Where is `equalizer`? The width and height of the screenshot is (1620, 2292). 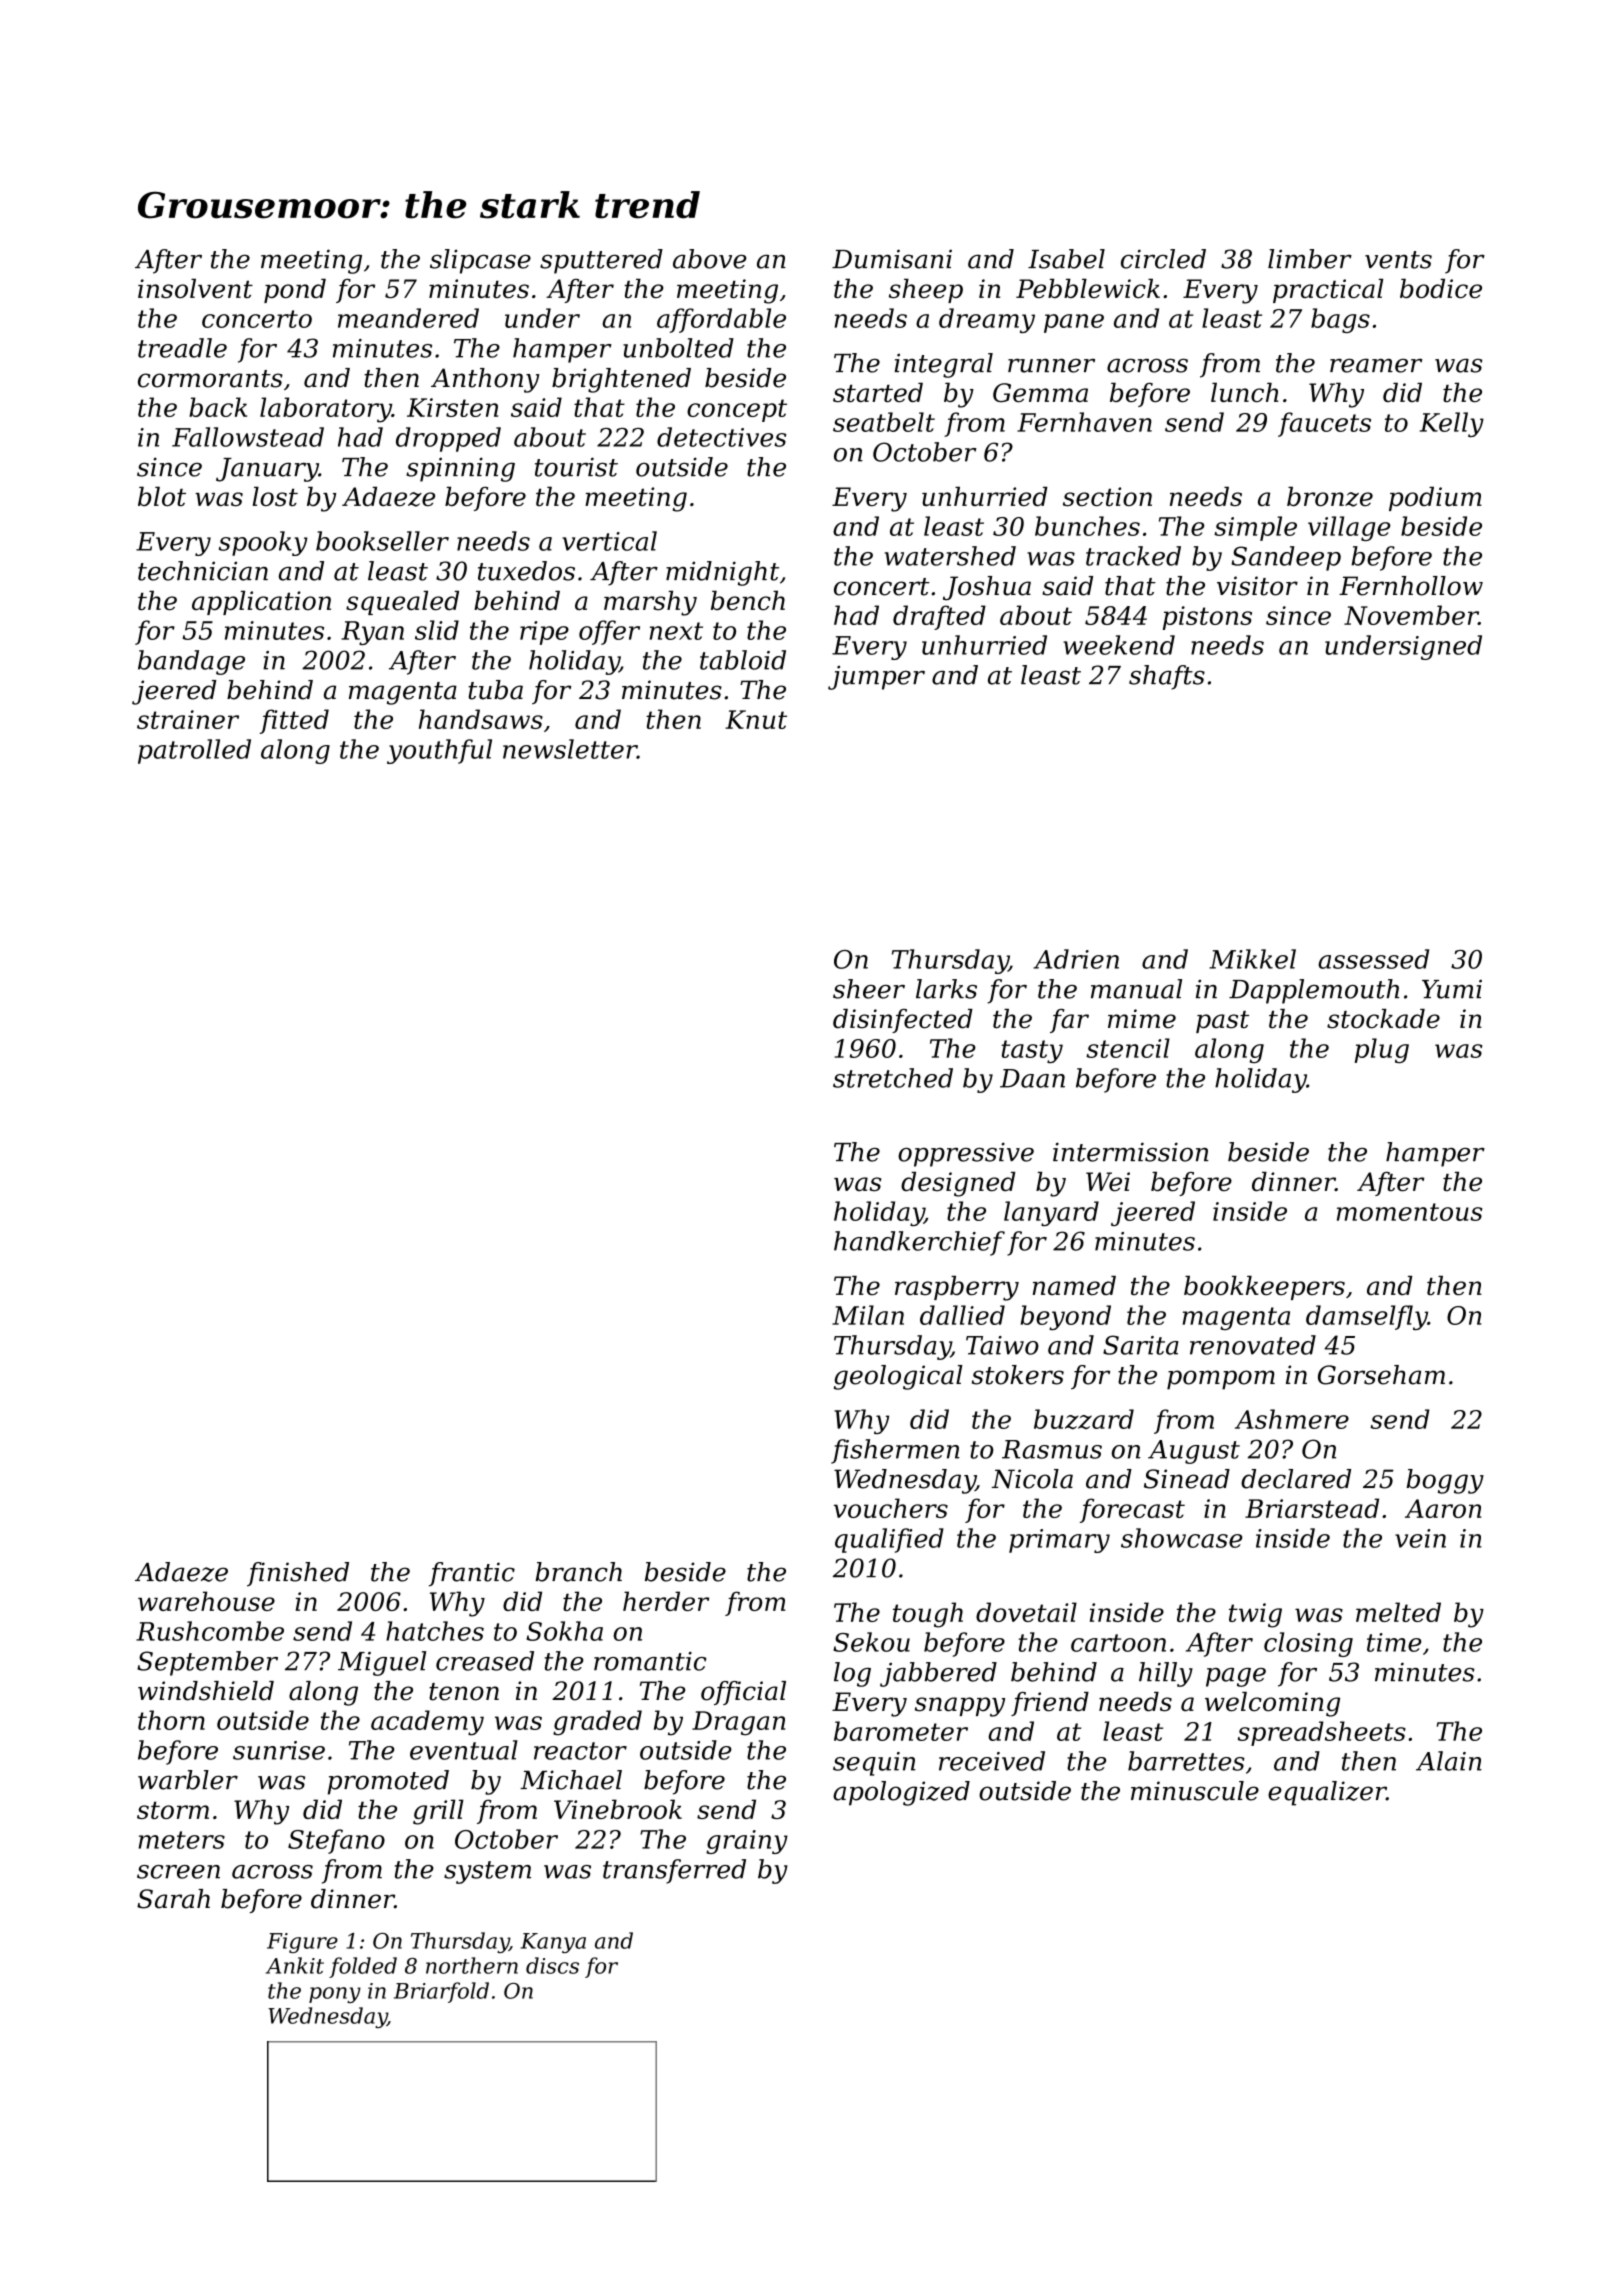 equalizer is located at coordinates (1327, 1793).
